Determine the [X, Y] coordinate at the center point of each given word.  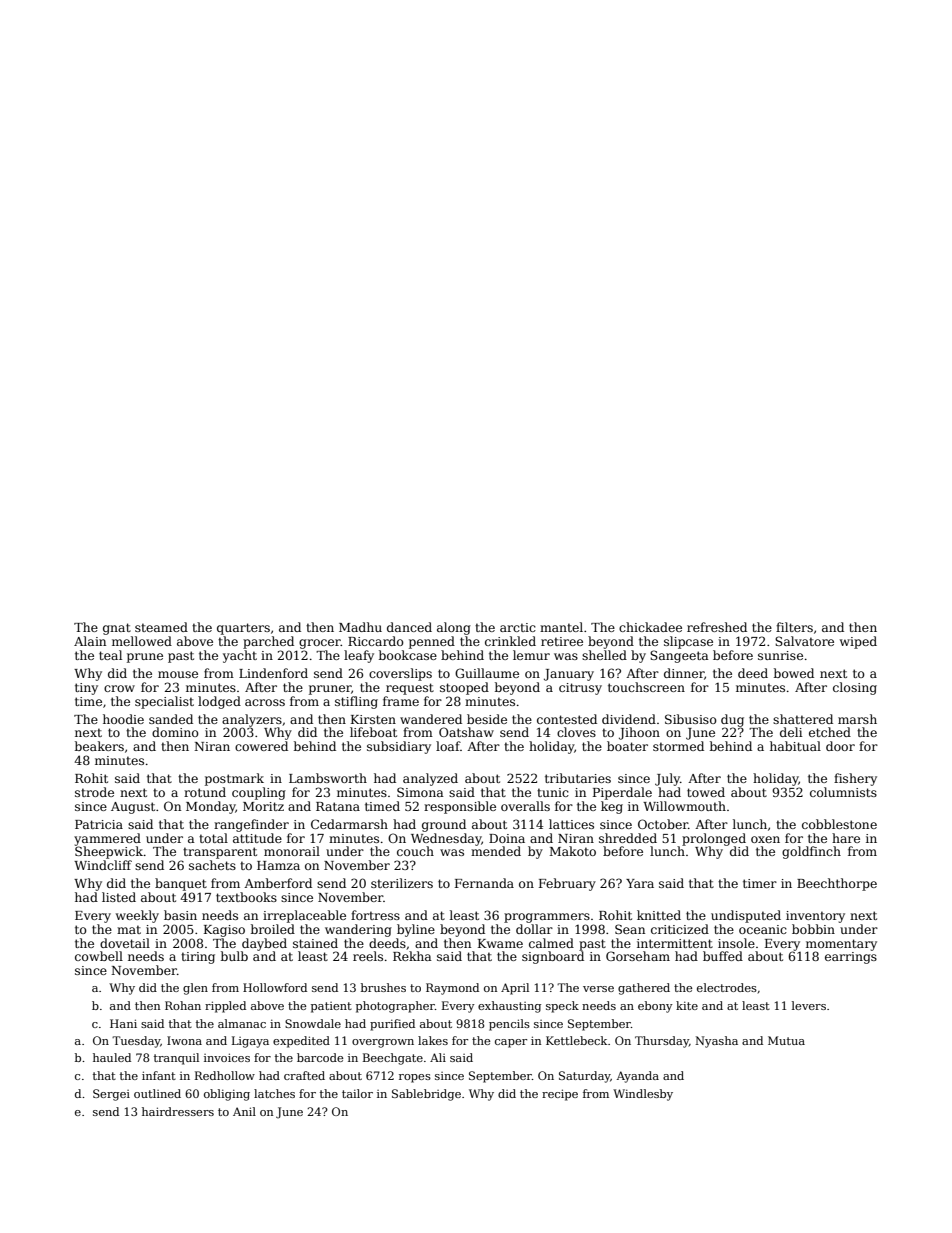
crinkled [510, 641]
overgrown [383, 1043]
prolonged [714, 839]
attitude [257, 838]
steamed [161, 627]
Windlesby [643, 1095]
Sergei [111, 1095]
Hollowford [275, 987]
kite [687, 1005]
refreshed [717, 627]
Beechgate [393, 1059]
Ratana [338, 806]
